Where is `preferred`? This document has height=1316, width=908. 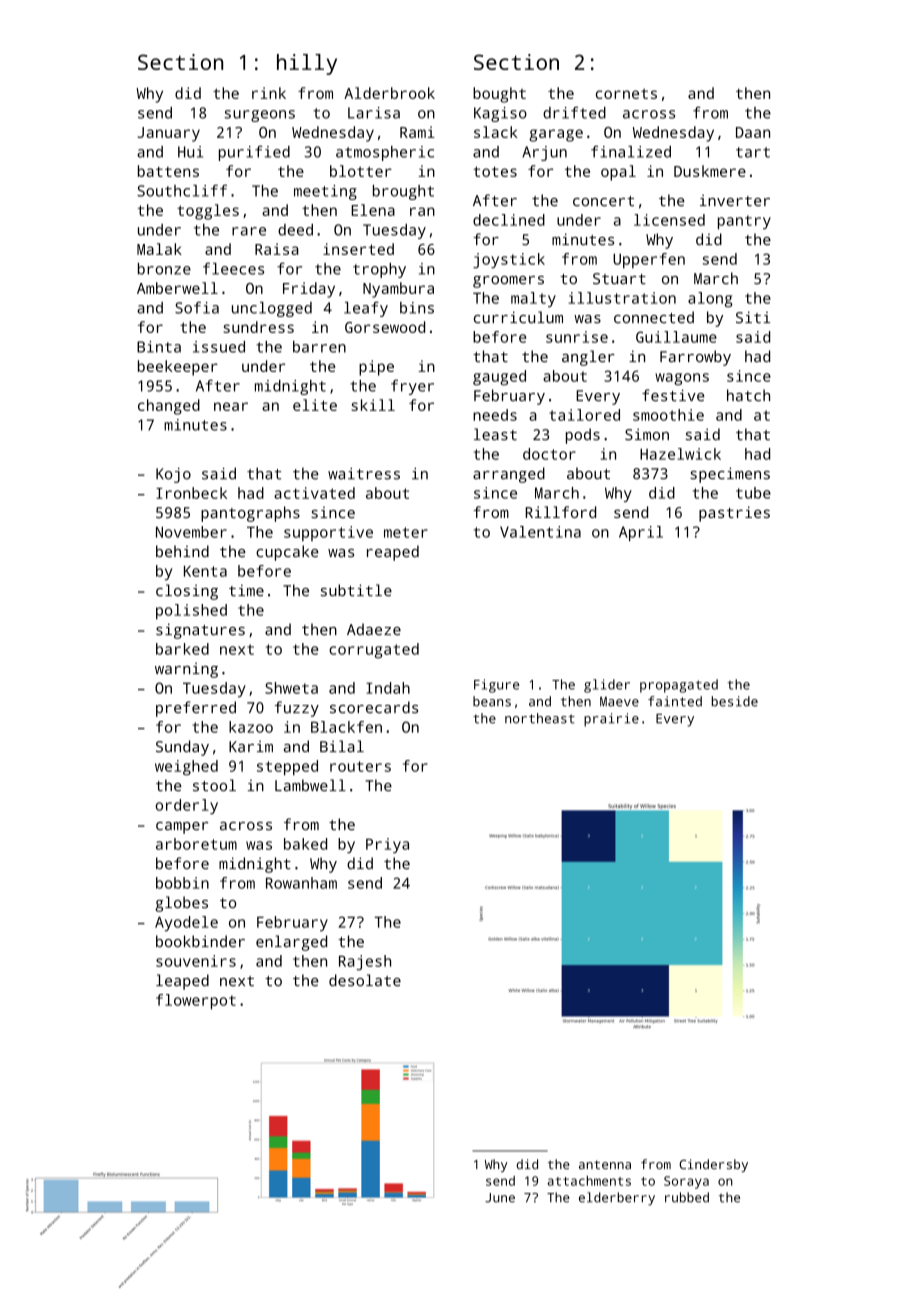
preferred is located at coordinates (196, 709).
